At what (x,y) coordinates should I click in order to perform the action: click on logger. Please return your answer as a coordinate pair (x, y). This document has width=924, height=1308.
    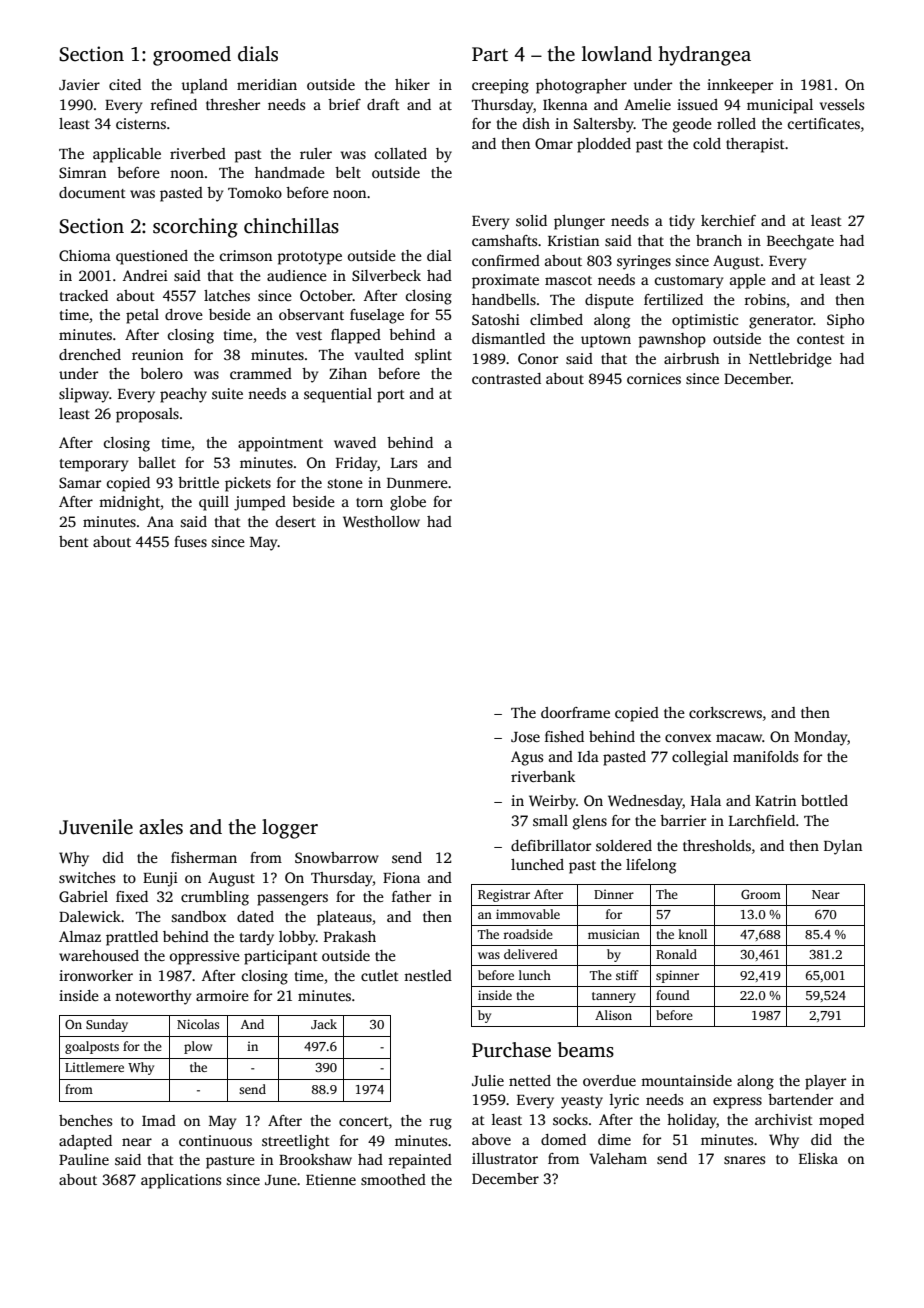
    Looking at the image, I should click on (290, 829).
